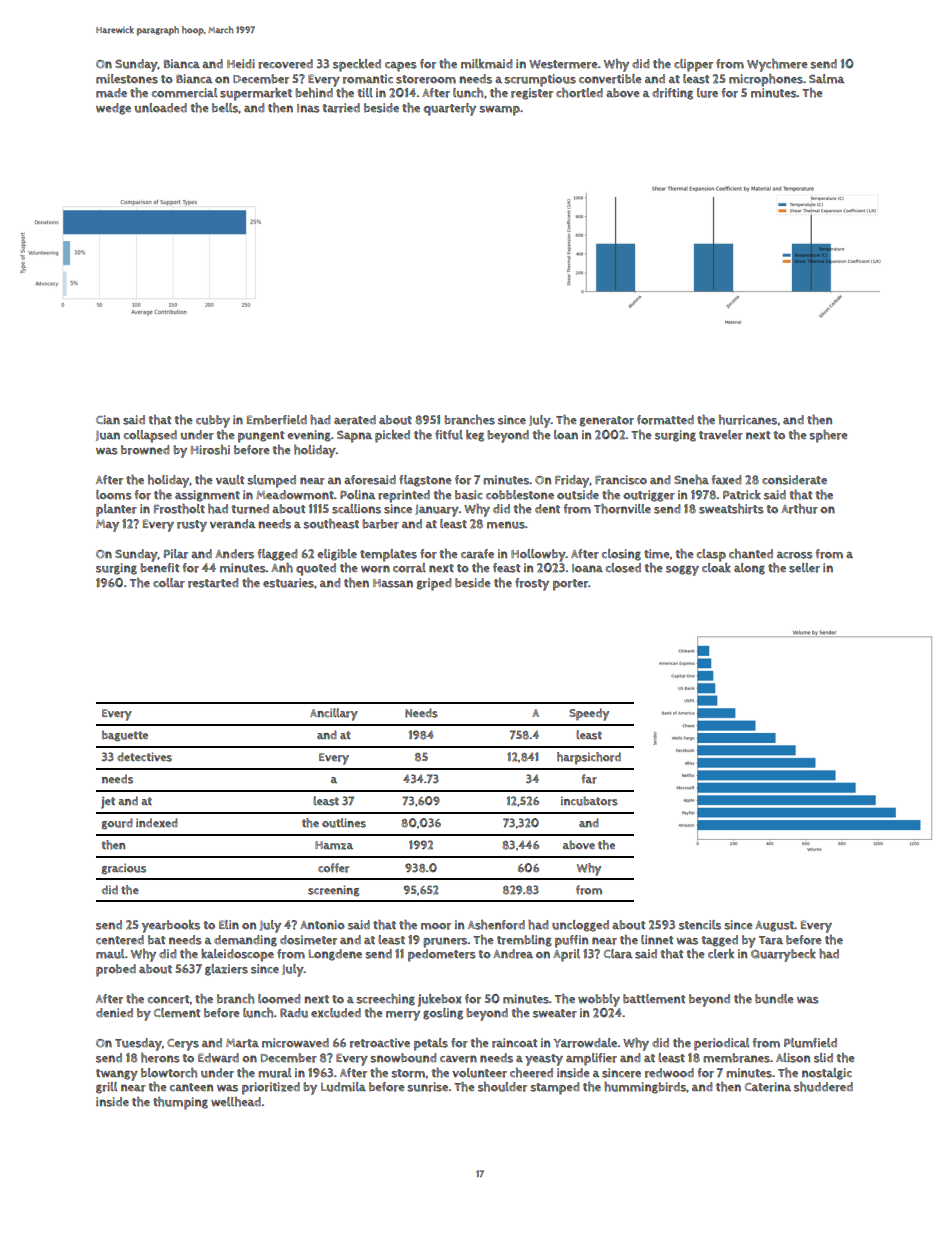  I want to click on Plumfield, so click(810, 1043).
